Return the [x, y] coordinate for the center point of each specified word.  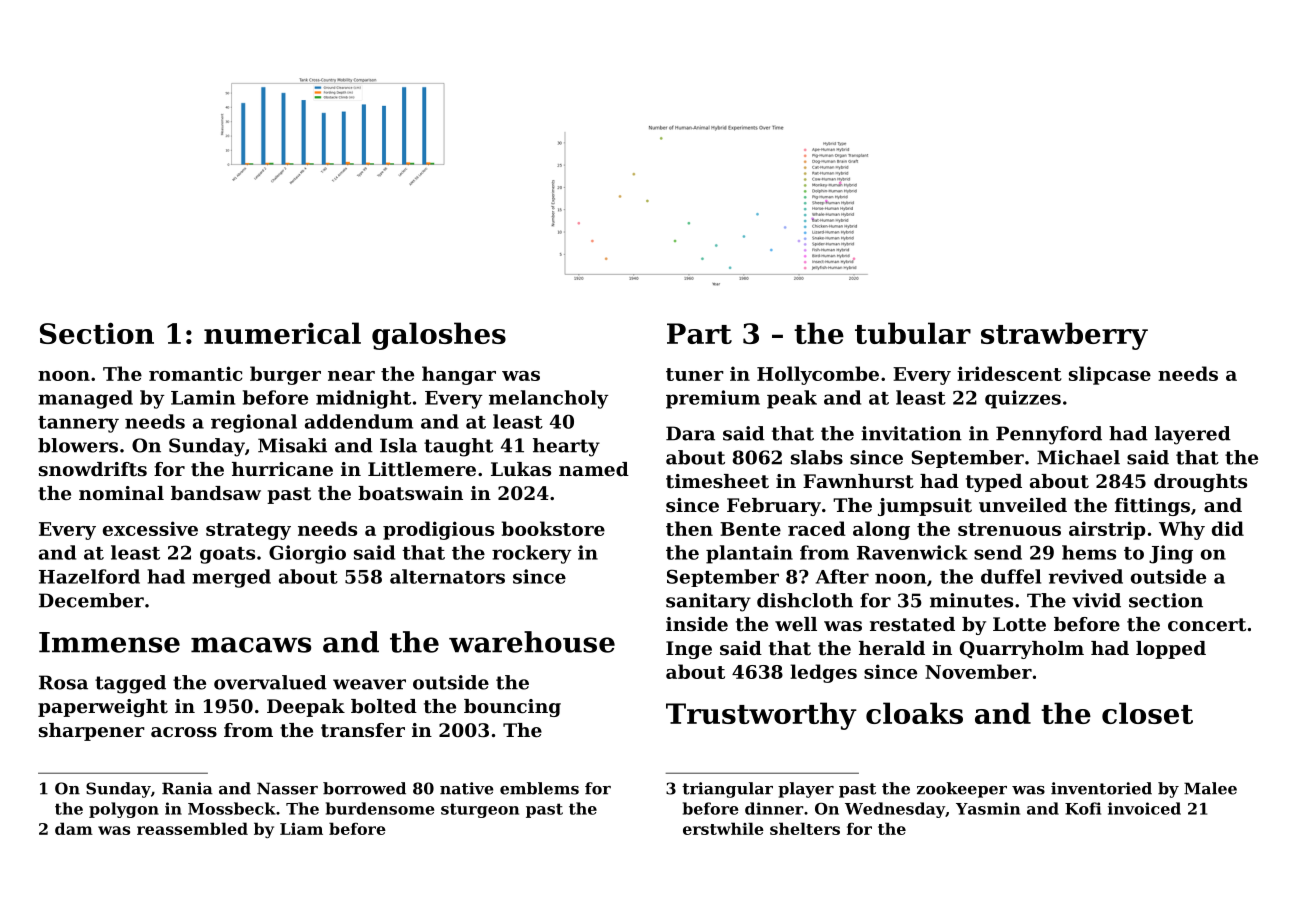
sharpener [92, 732]
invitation [911, 433]
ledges [823, 673]
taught [458, 447]
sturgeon [480, 810]
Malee [1210, 788]
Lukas [521, 469]
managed [85, 399]
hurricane [282, 469]
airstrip [1107, 530]
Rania [187, 788]
